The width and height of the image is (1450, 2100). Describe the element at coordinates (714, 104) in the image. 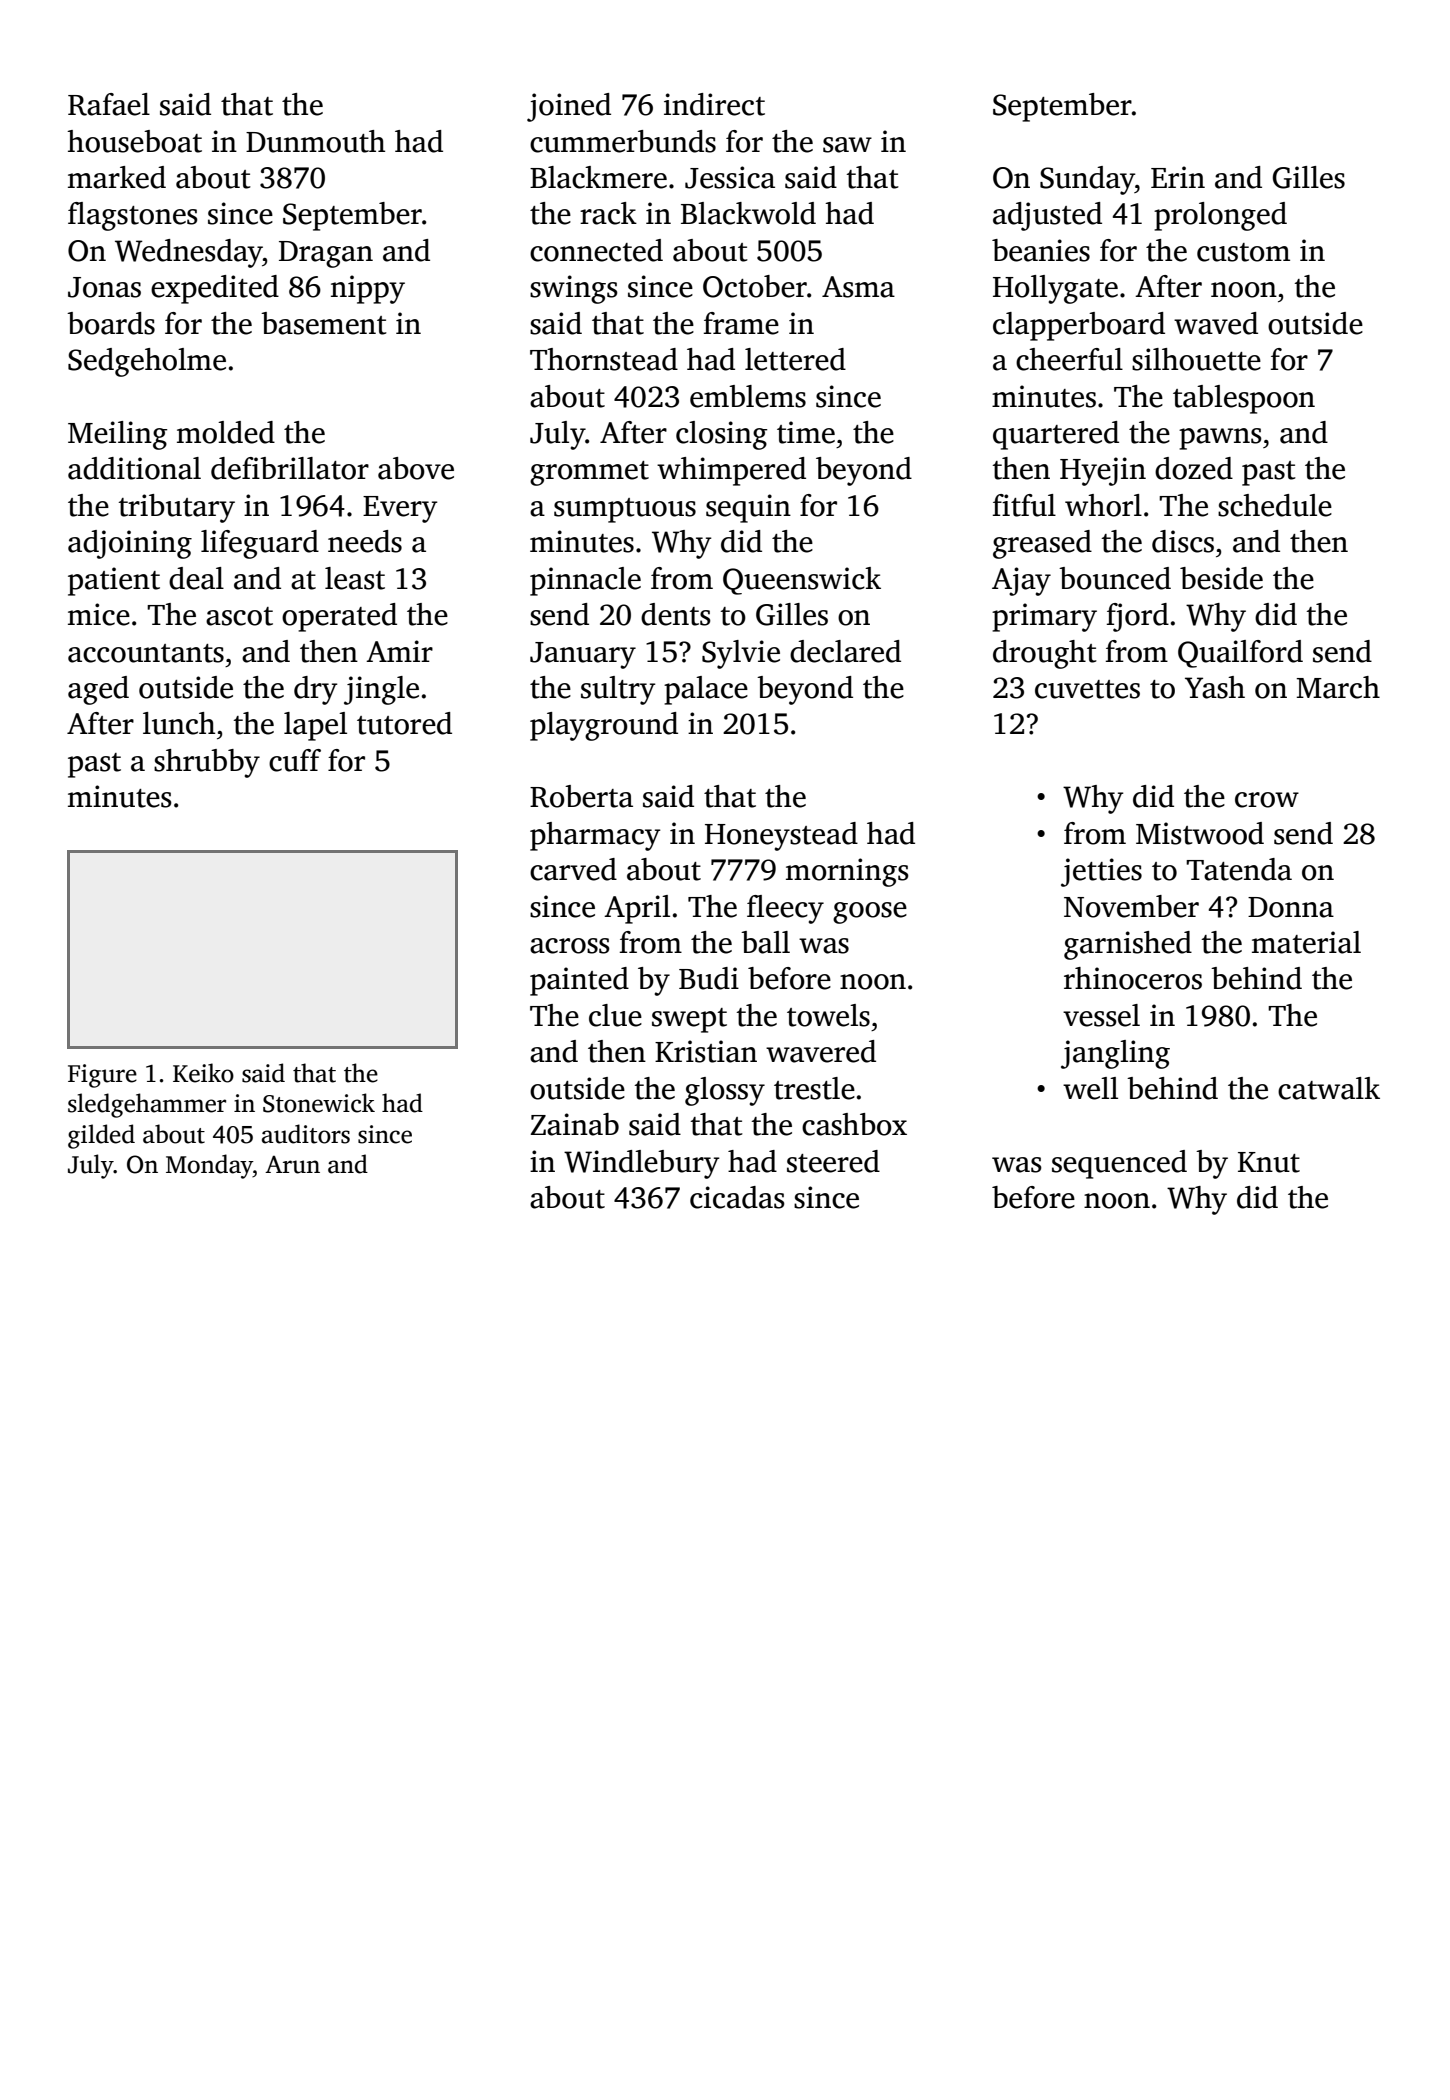

I see `indirect` at that location.
